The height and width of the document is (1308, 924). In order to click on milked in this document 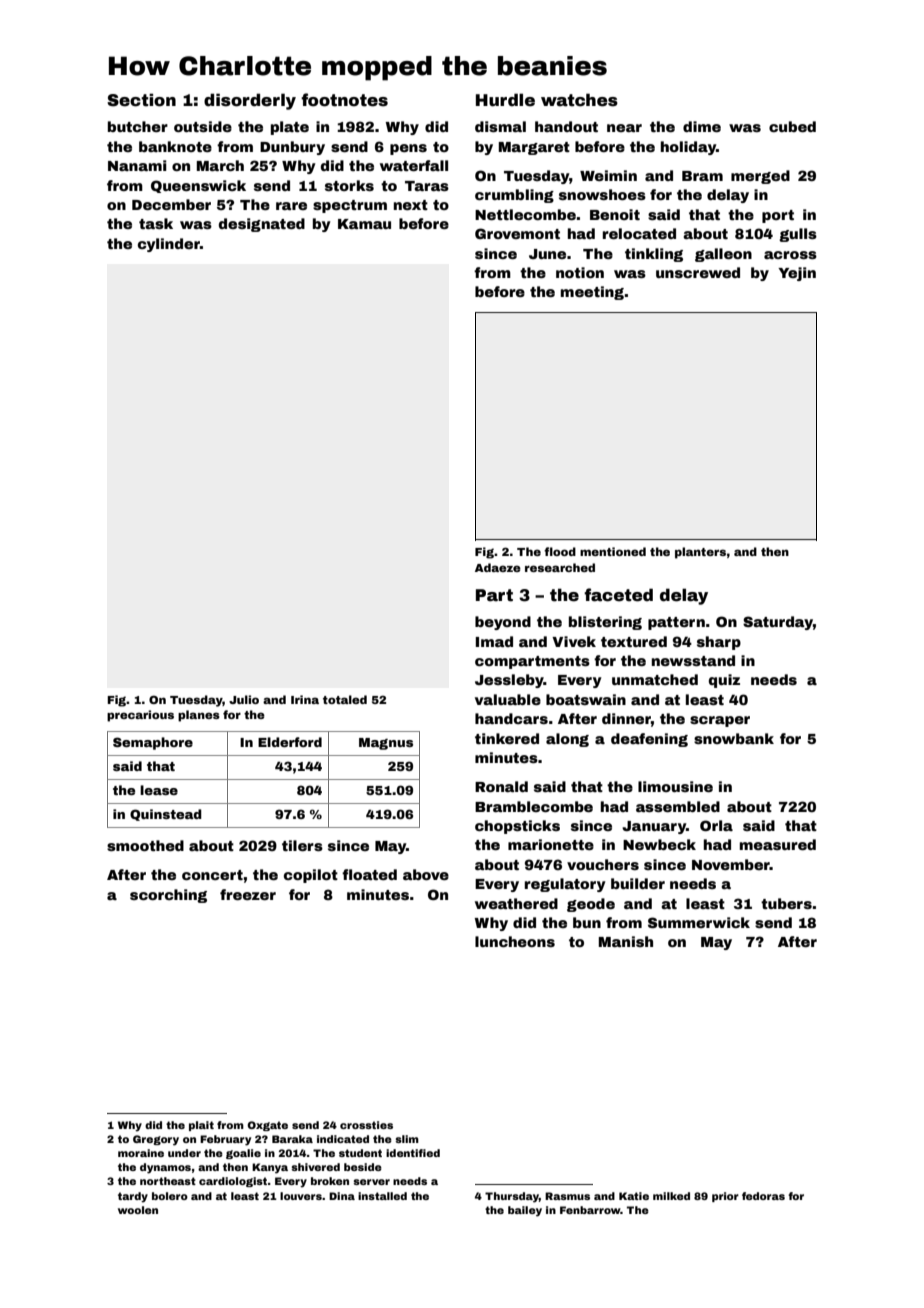, I will do `click(671, 1196)`.
